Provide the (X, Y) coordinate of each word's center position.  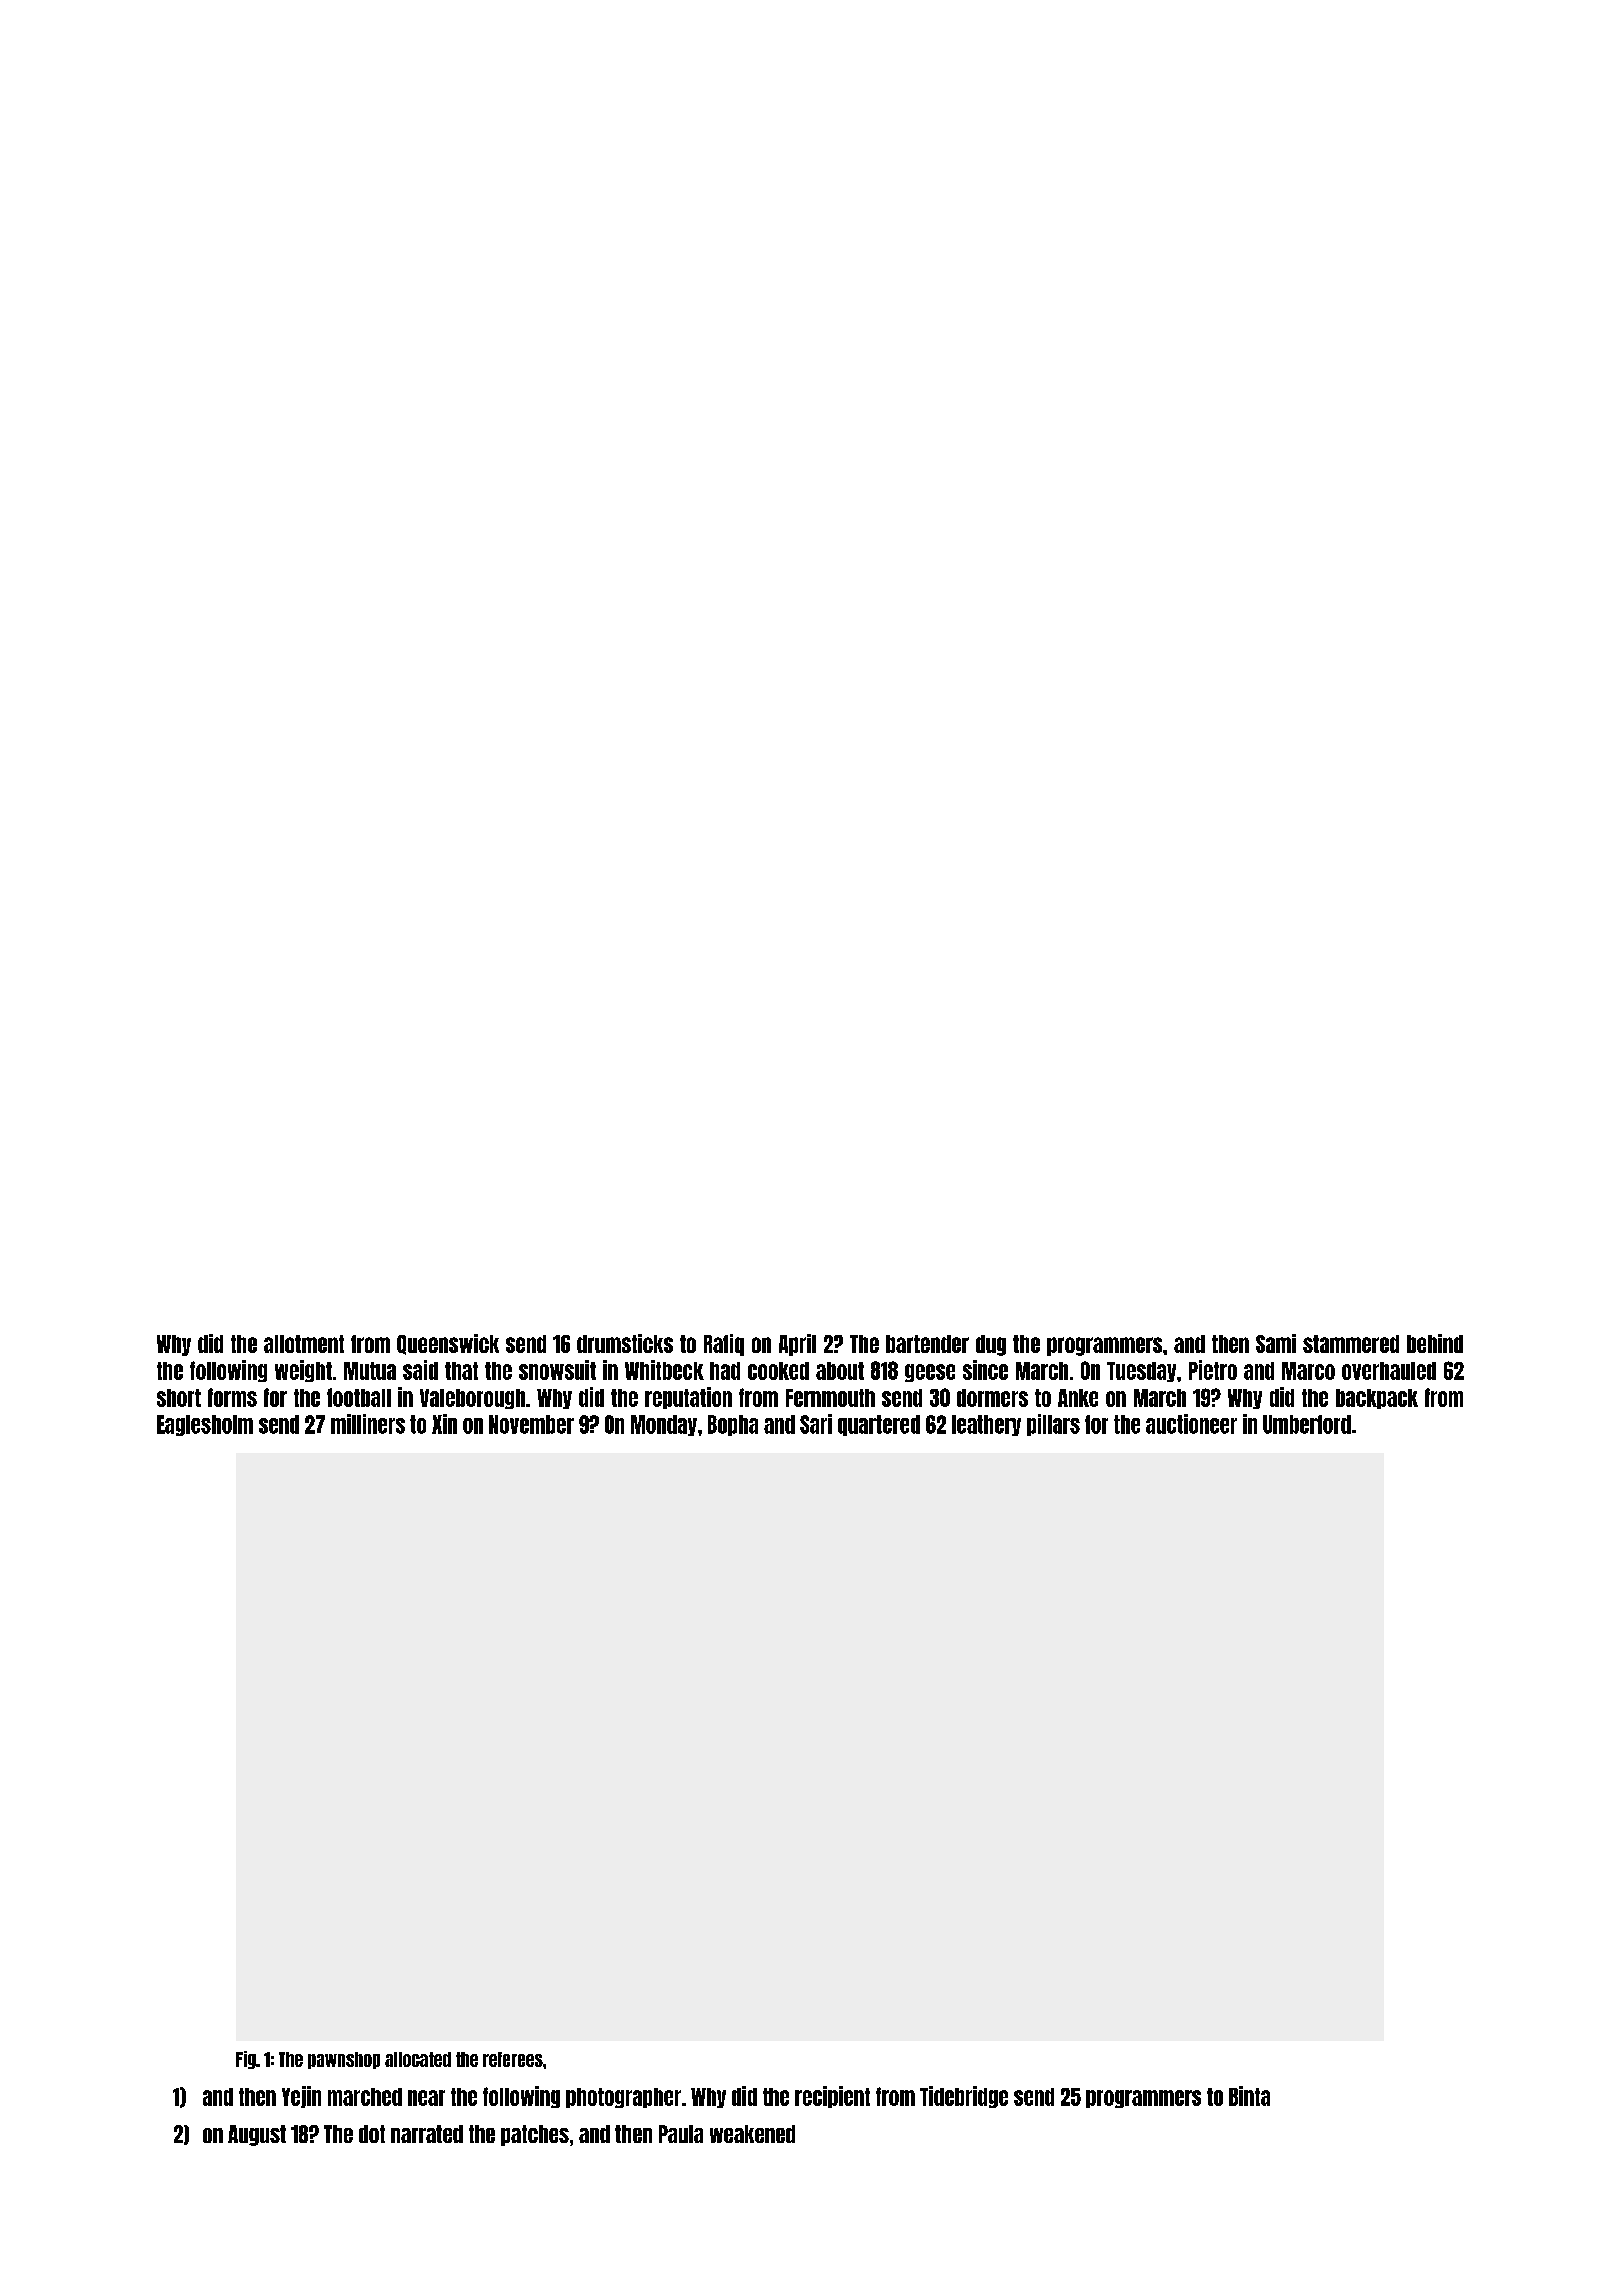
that (461, 1371)
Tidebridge (964, 2097)
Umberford (1307, 1424)
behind (1435, 1343)
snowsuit (557, 1370)
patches (535, 2135)
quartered (879, 1425)
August (257, 2135)
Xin (444, 1424)
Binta (1249, 2096)
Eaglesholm (205, 1425)
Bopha (733, 1425)
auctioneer (1191, 1424)
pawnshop (344, 2060)
